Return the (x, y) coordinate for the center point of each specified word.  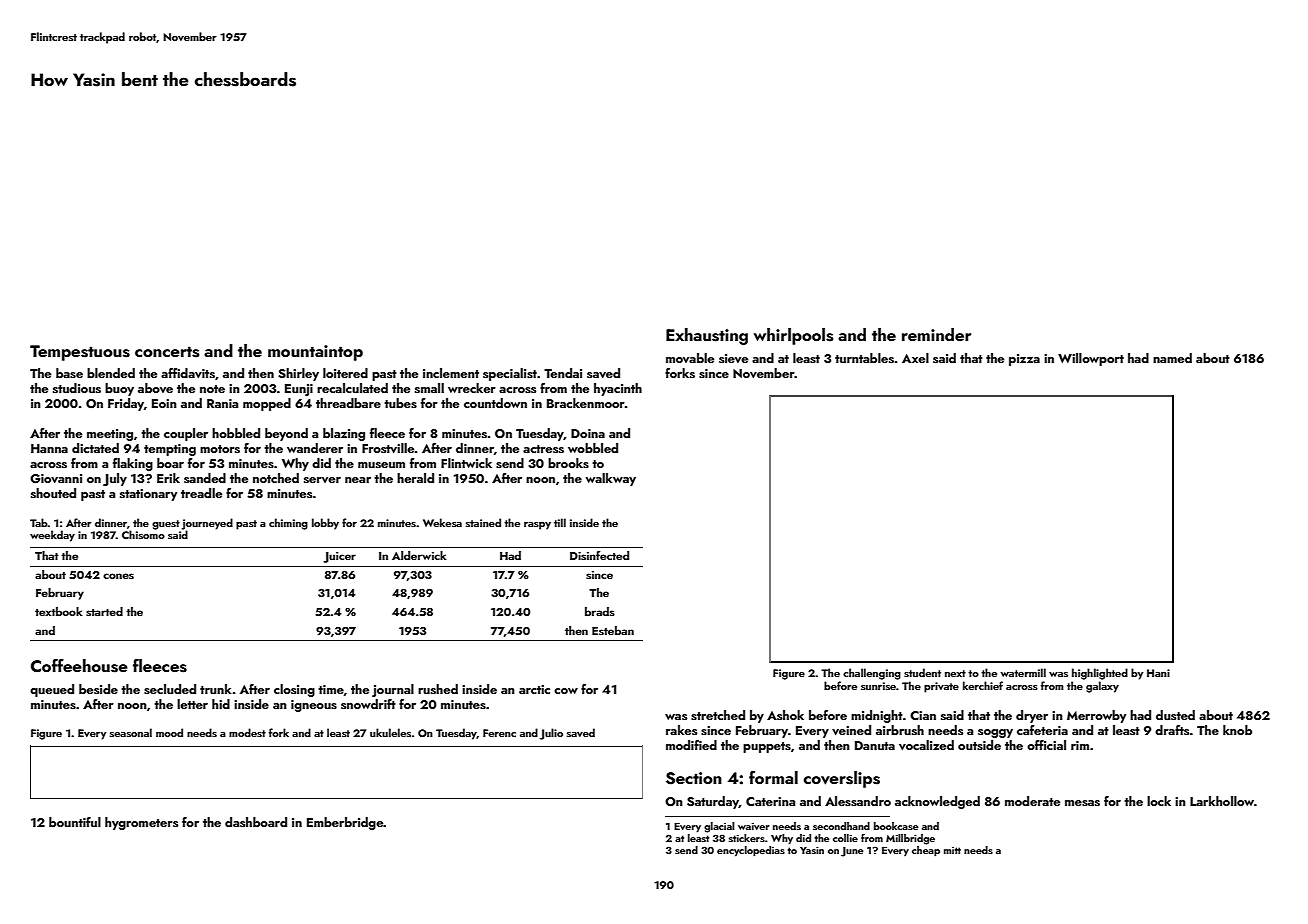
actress (543, 449)
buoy (119, 389)
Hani (1158, 673)
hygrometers (141, 823)
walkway (610, 479)
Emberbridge (345, 823)
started (104, 611)
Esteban (613, 630)
